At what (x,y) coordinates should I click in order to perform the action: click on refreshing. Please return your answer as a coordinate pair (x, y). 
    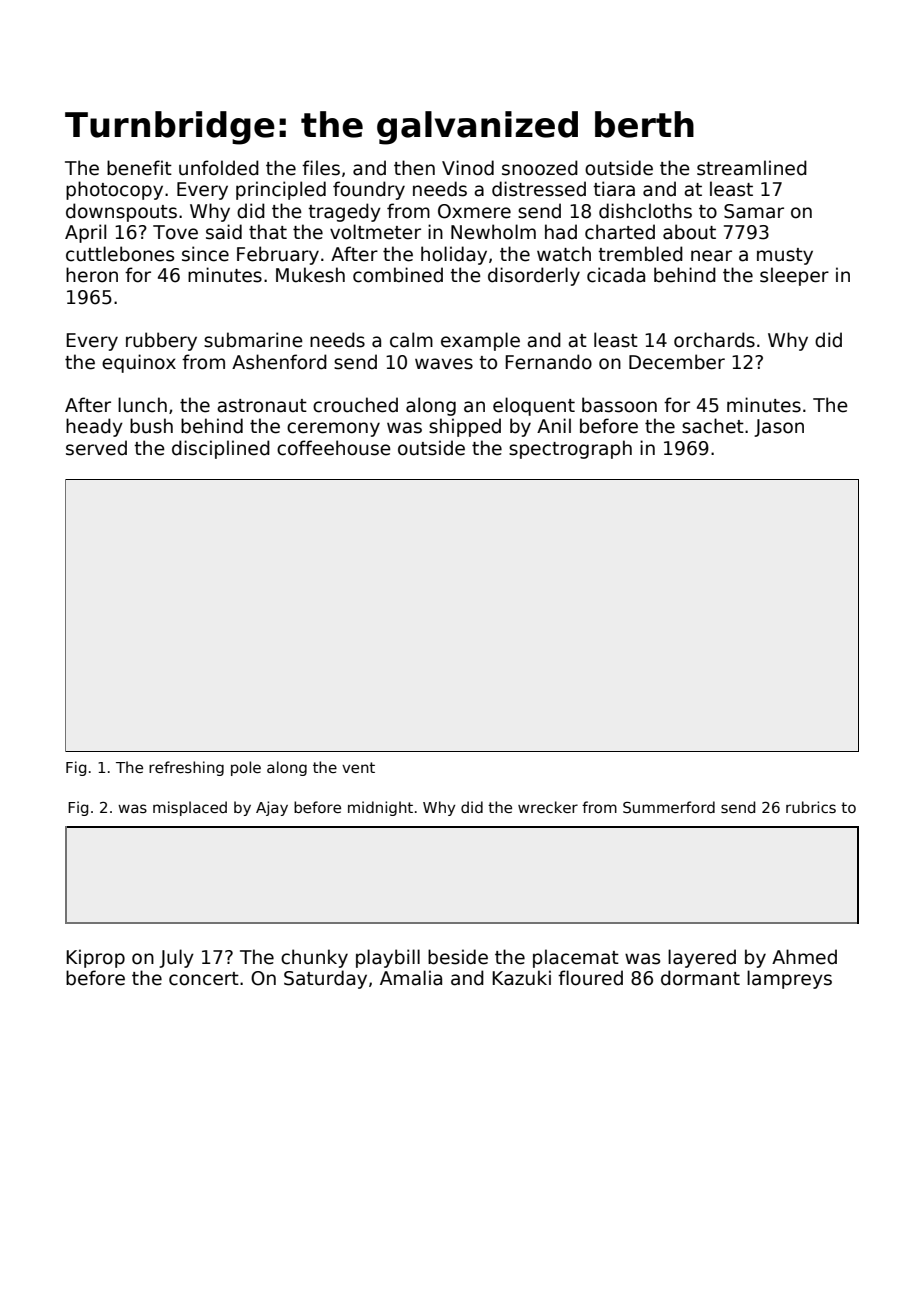
    Looking at the image, I should click on (186, 768).
